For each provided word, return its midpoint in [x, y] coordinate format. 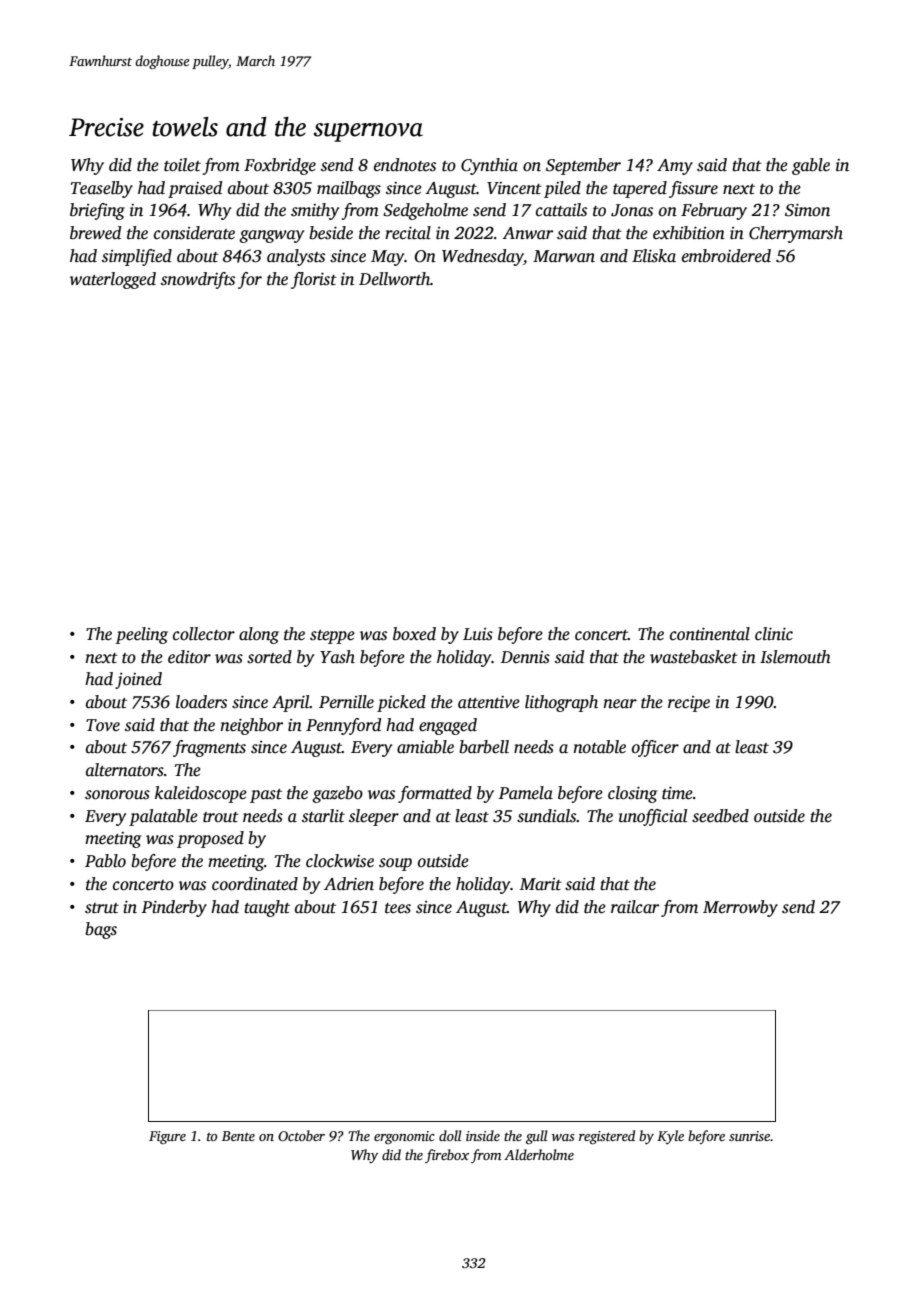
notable [599, 747]
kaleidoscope [201, 794]
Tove [103, 725]
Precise [106, 127]
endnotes [405, 165]
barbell [484, 747]
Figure [167, 1137]
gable [811, 166]
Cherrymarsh [796, 234]
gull [537, 1137]
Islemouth [795, 657]
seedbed [720, 816]
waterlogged [113, 280]
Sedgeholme [425, 211]
